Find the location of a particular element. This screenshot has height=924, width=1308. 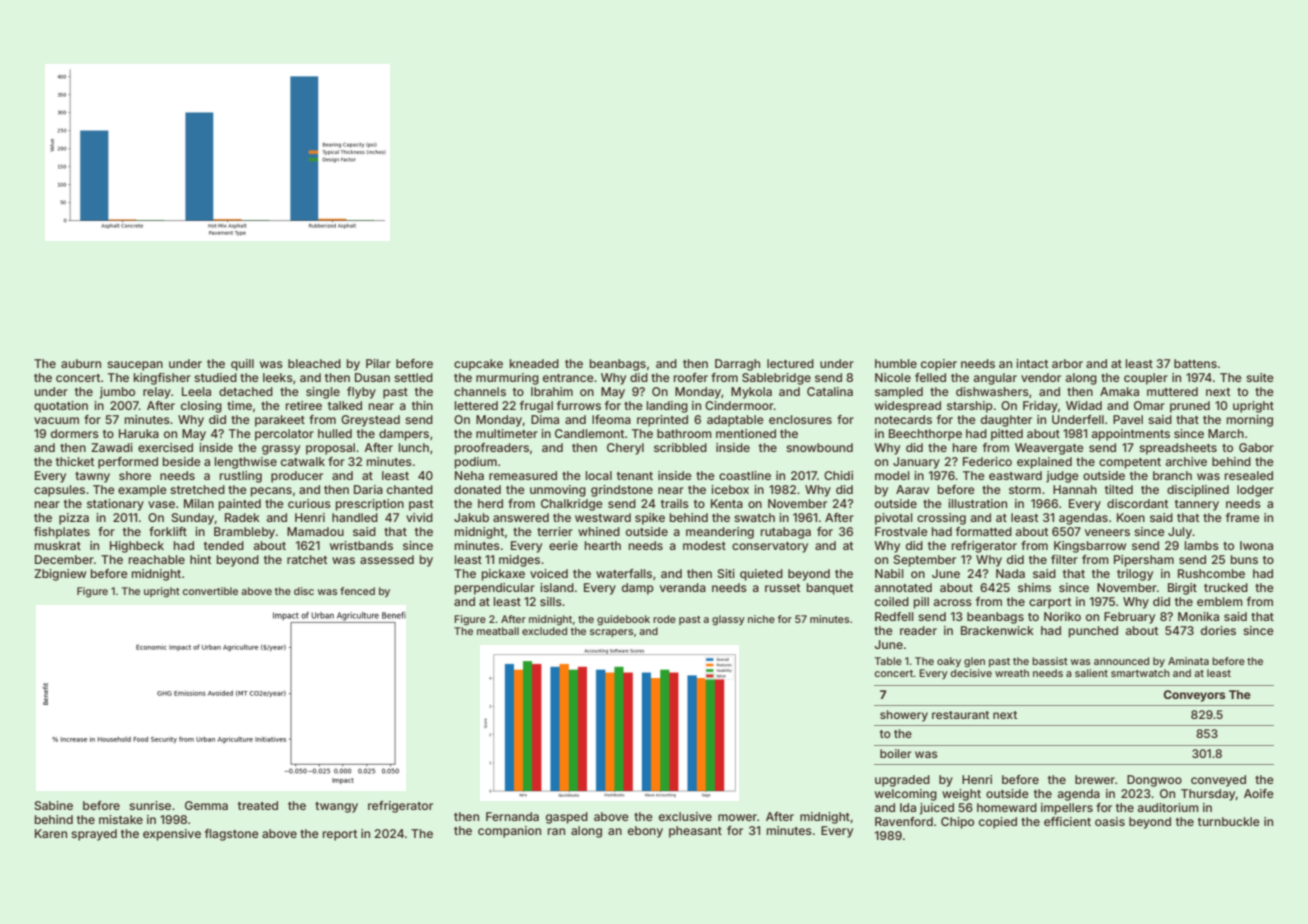

auburn is located at coordinates (81, 363).
